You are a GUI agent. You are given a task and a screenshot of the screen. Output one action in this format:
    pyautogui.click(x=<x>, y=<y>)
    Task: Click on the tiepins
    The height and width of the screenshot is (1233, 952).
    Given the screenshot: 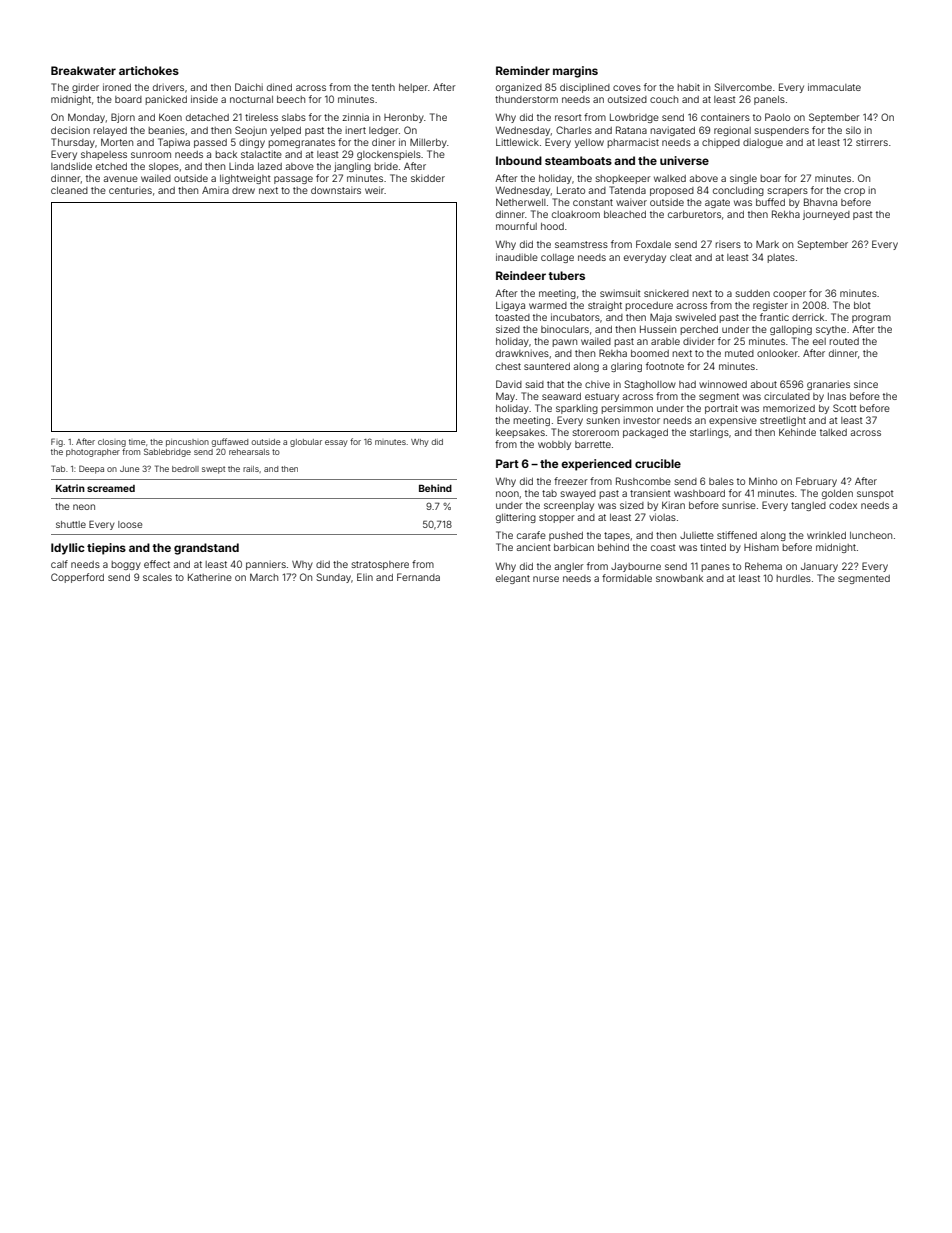 What is the action you would take?
    pyautogui.click(x=106, y=549)
